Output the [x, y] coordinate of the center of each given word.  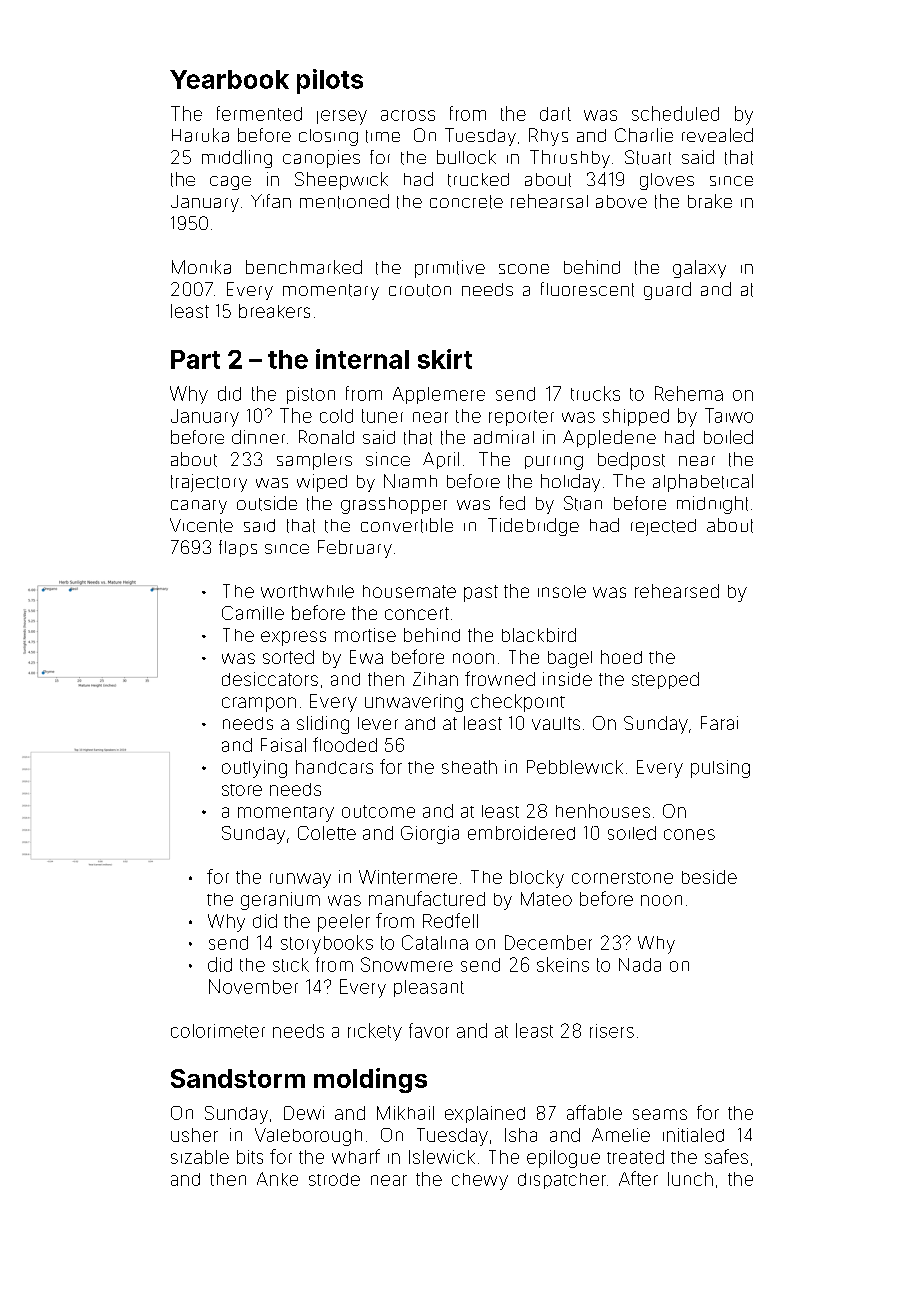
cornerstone [622, 878]
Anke [277, 1179]
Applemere [439, 395]
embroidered [521, 833]
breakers [274, 311]
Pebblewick [575, 767]
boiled [728, 437]
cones [689, 834]
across [408, 115]
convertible [407, 525]
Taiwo [729, 415]
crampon [259, 704]
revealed [717, 135]
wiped [322, 483]
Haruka [200, 135]
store [242, 790]
